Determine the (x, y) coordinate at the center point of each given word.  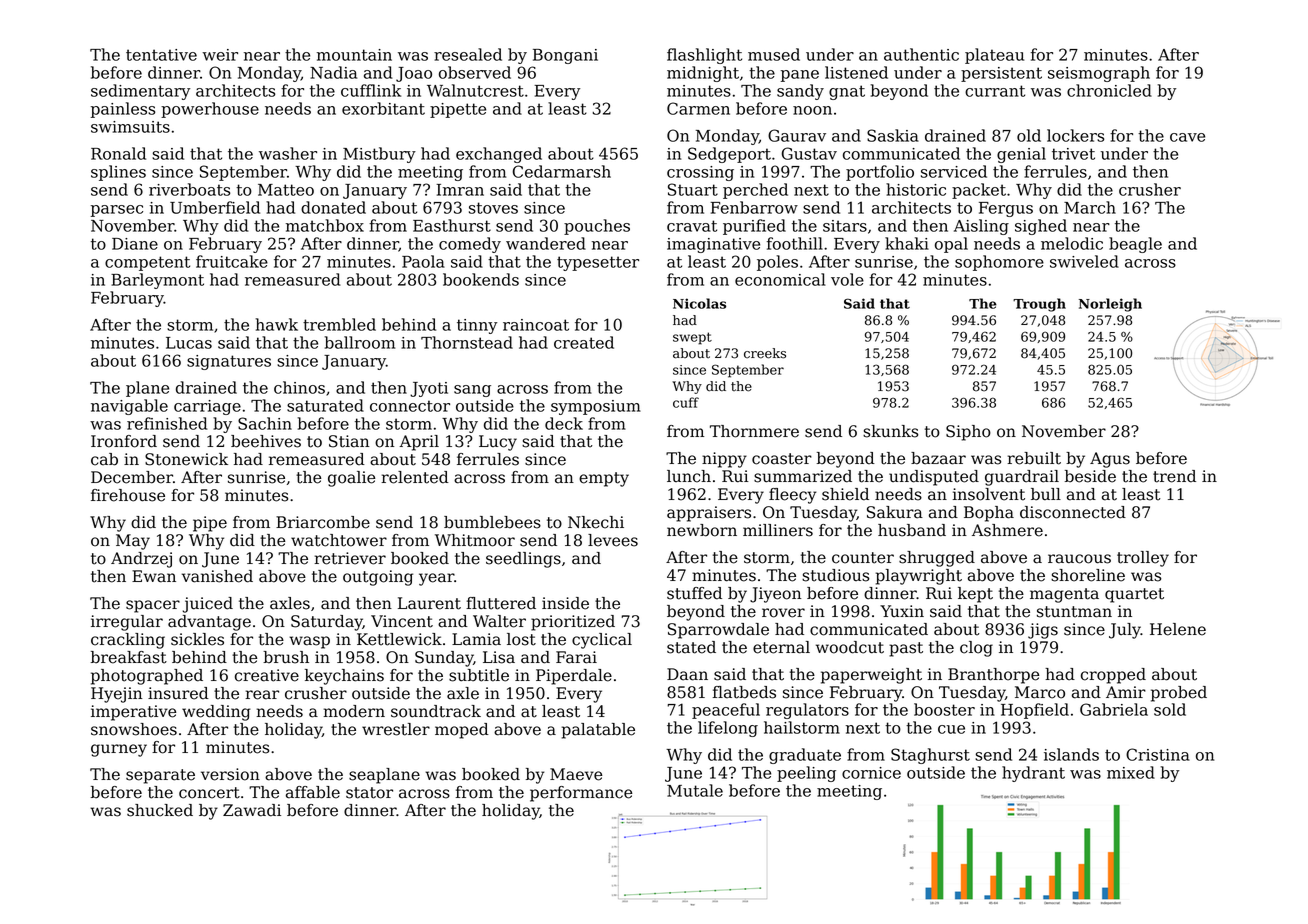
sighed (1041, 227)
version (230, 774)
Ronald (118, 153)
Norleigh (1110, 305)
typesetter (598, 263)
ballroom (360, 342)
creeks (765, 353)
